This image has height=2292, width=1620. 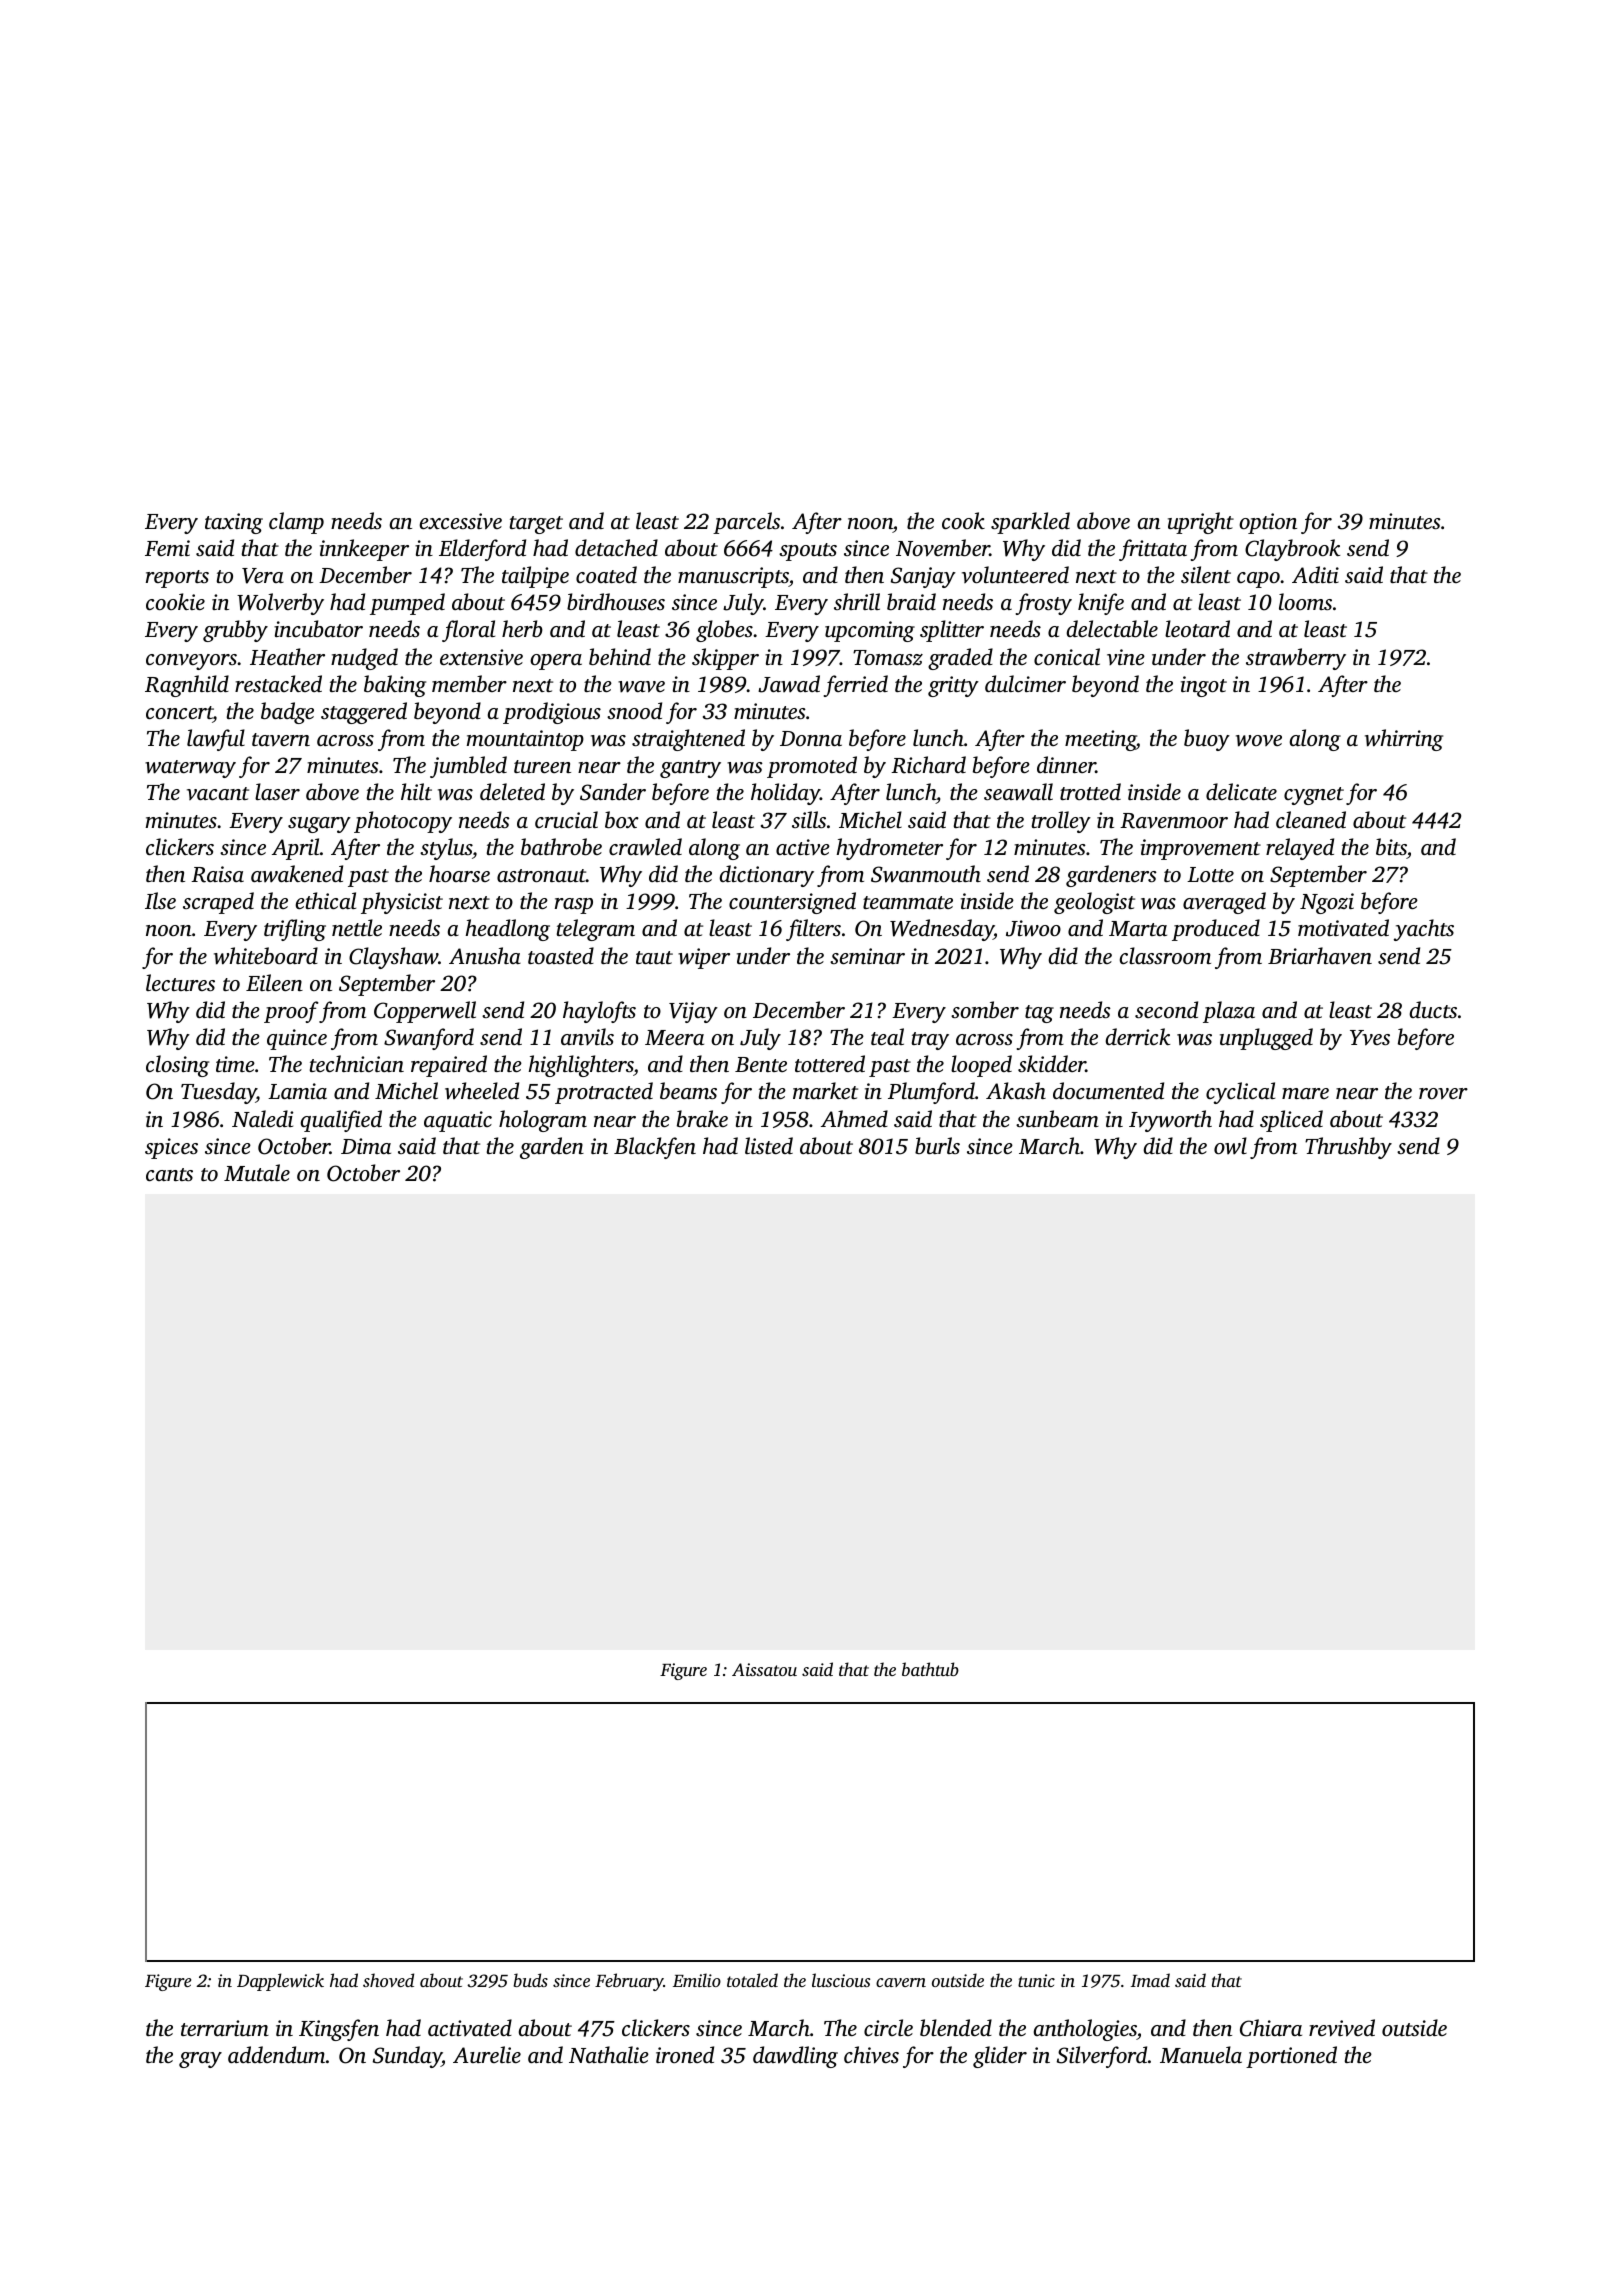 I want to click on improvement, so click(x=1201, y=849).
